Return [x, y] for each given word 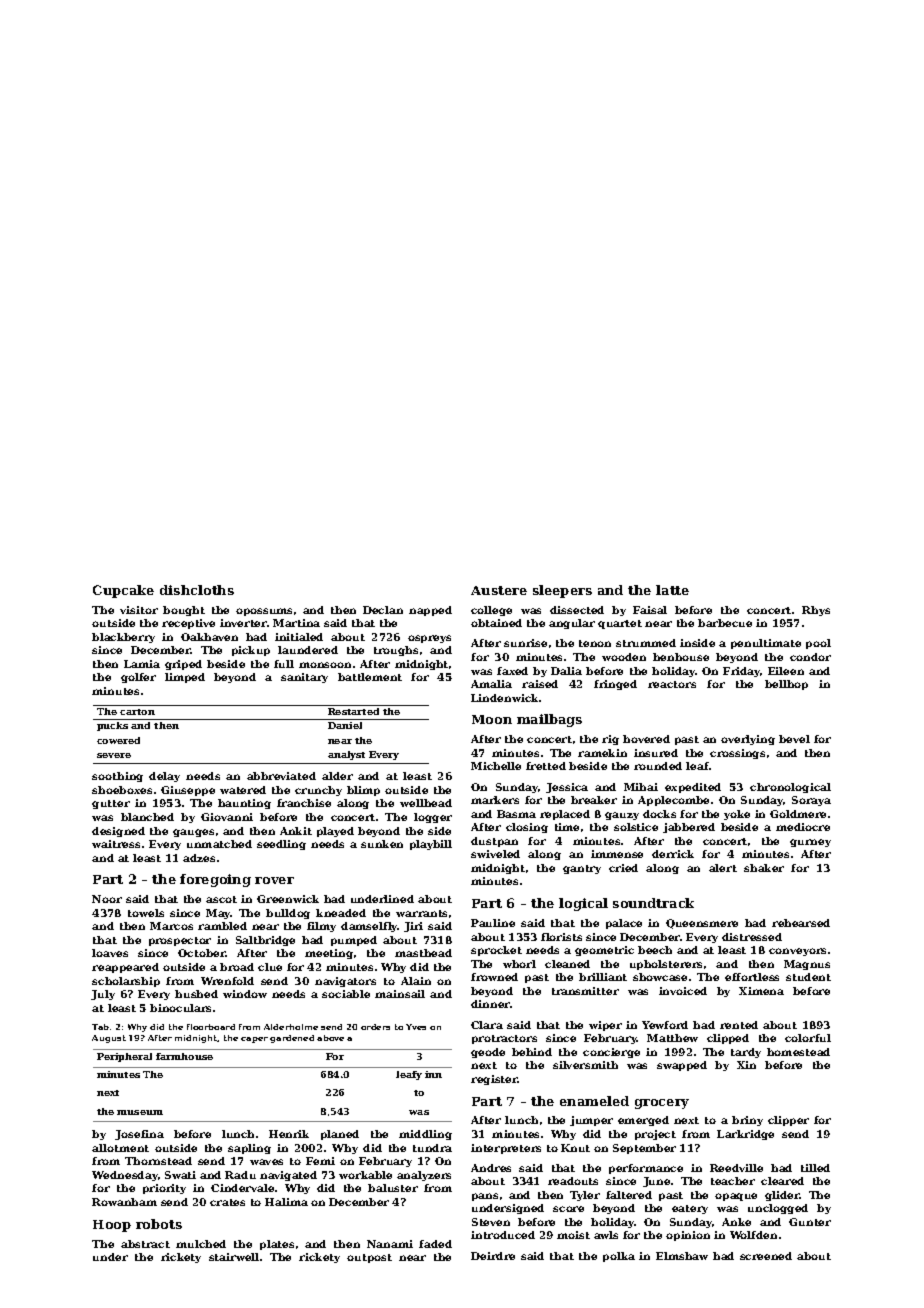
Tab [100, 1027]
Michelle [496, 766]
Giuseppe [188, 791]
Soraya [811, 801]
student [808, 977]
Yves [416, 1027]
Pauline [493, 923]
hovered [646, 739]
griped [183, 665]
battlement [370, 677]
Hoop [112, 1226]
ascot [221, 899]
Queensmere [702, 924]
